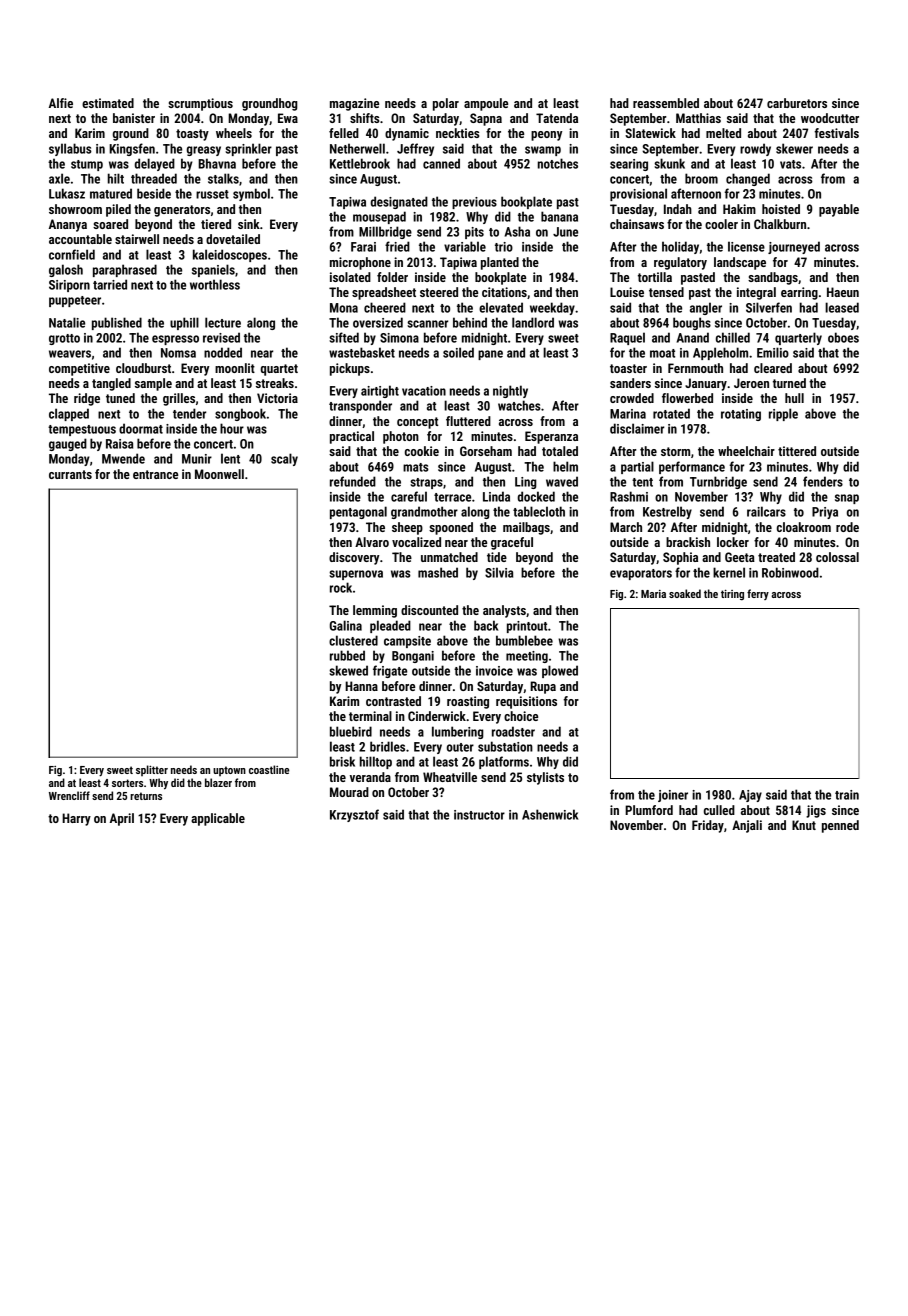  Describe the element at coordinates (354, 815) in the document. I see `Krzysztof` at that location.
